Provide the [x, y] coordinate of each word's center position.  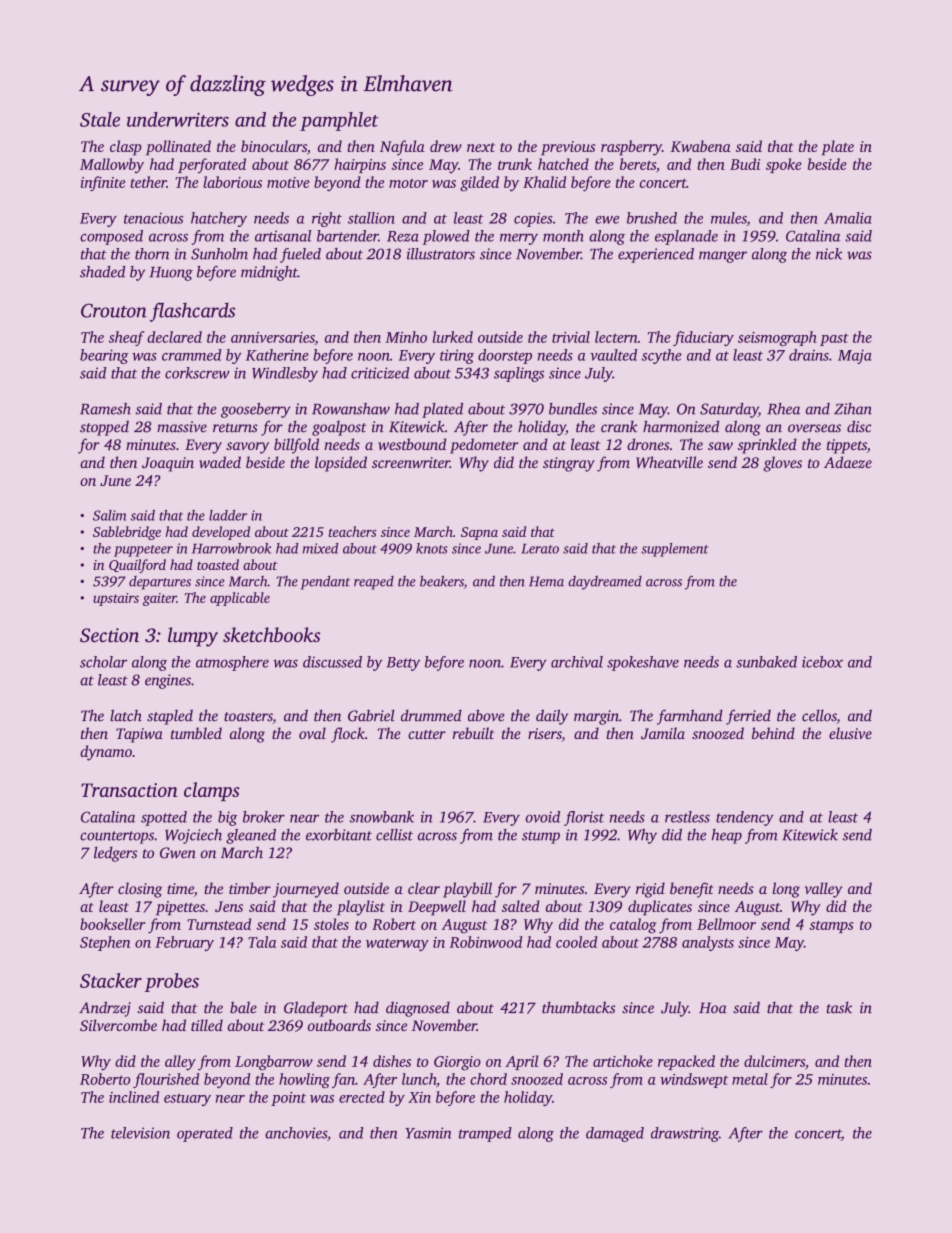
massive [182, 427]
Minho [406, 337]
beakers [442, 581]
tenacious [153, 218]
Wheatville [669, 462]
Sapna [479, 533]
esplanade [686, 237]
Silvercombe [118, 1025]
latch [126, 715]
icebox [822, 662]
